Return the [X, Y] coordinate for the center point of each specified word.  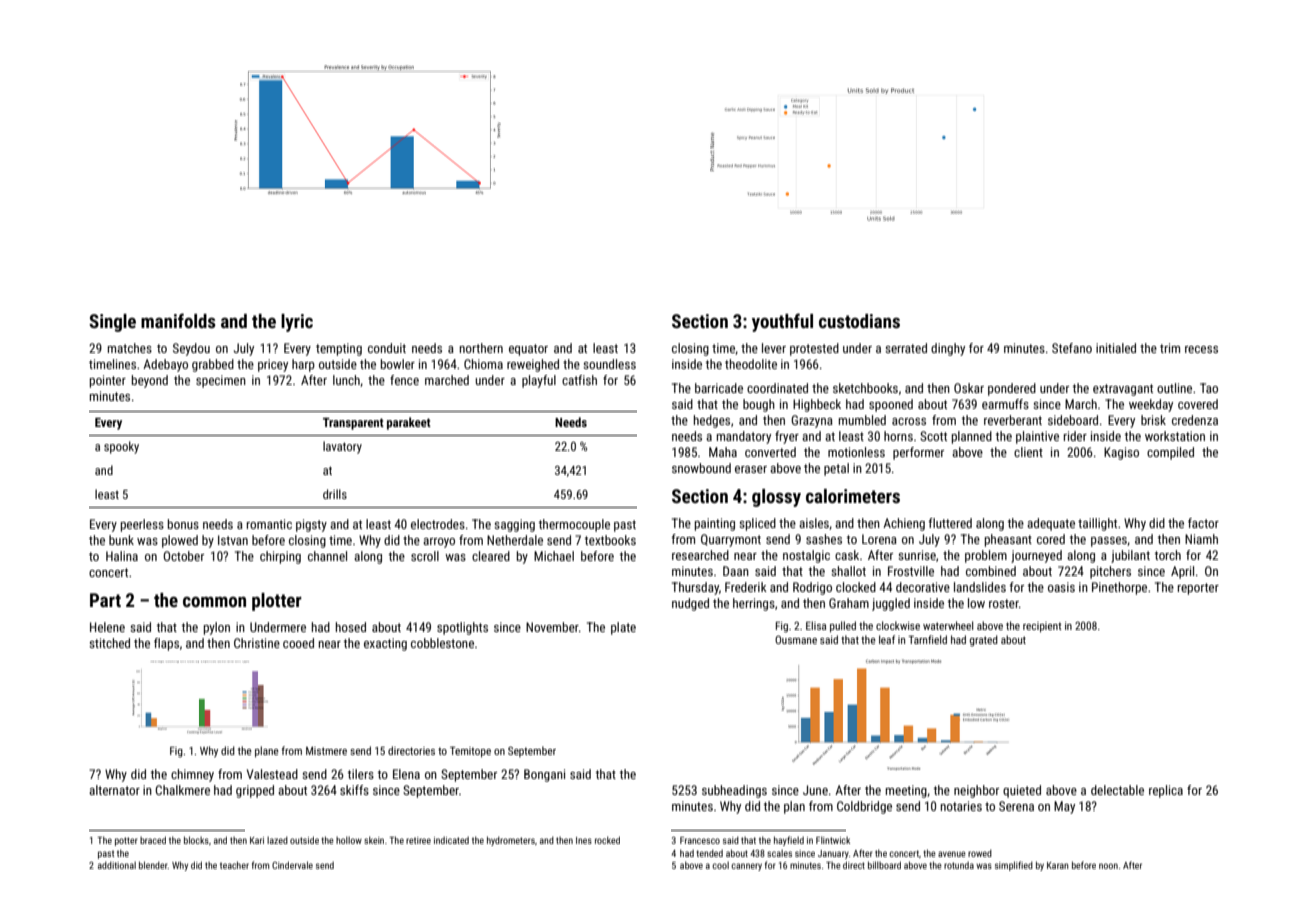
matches [130, 348]
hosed [351, 627]
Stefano [1072, 348]
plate [623, 628]
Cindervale [292, 865]
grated [984, 641]
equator [528, 350]
